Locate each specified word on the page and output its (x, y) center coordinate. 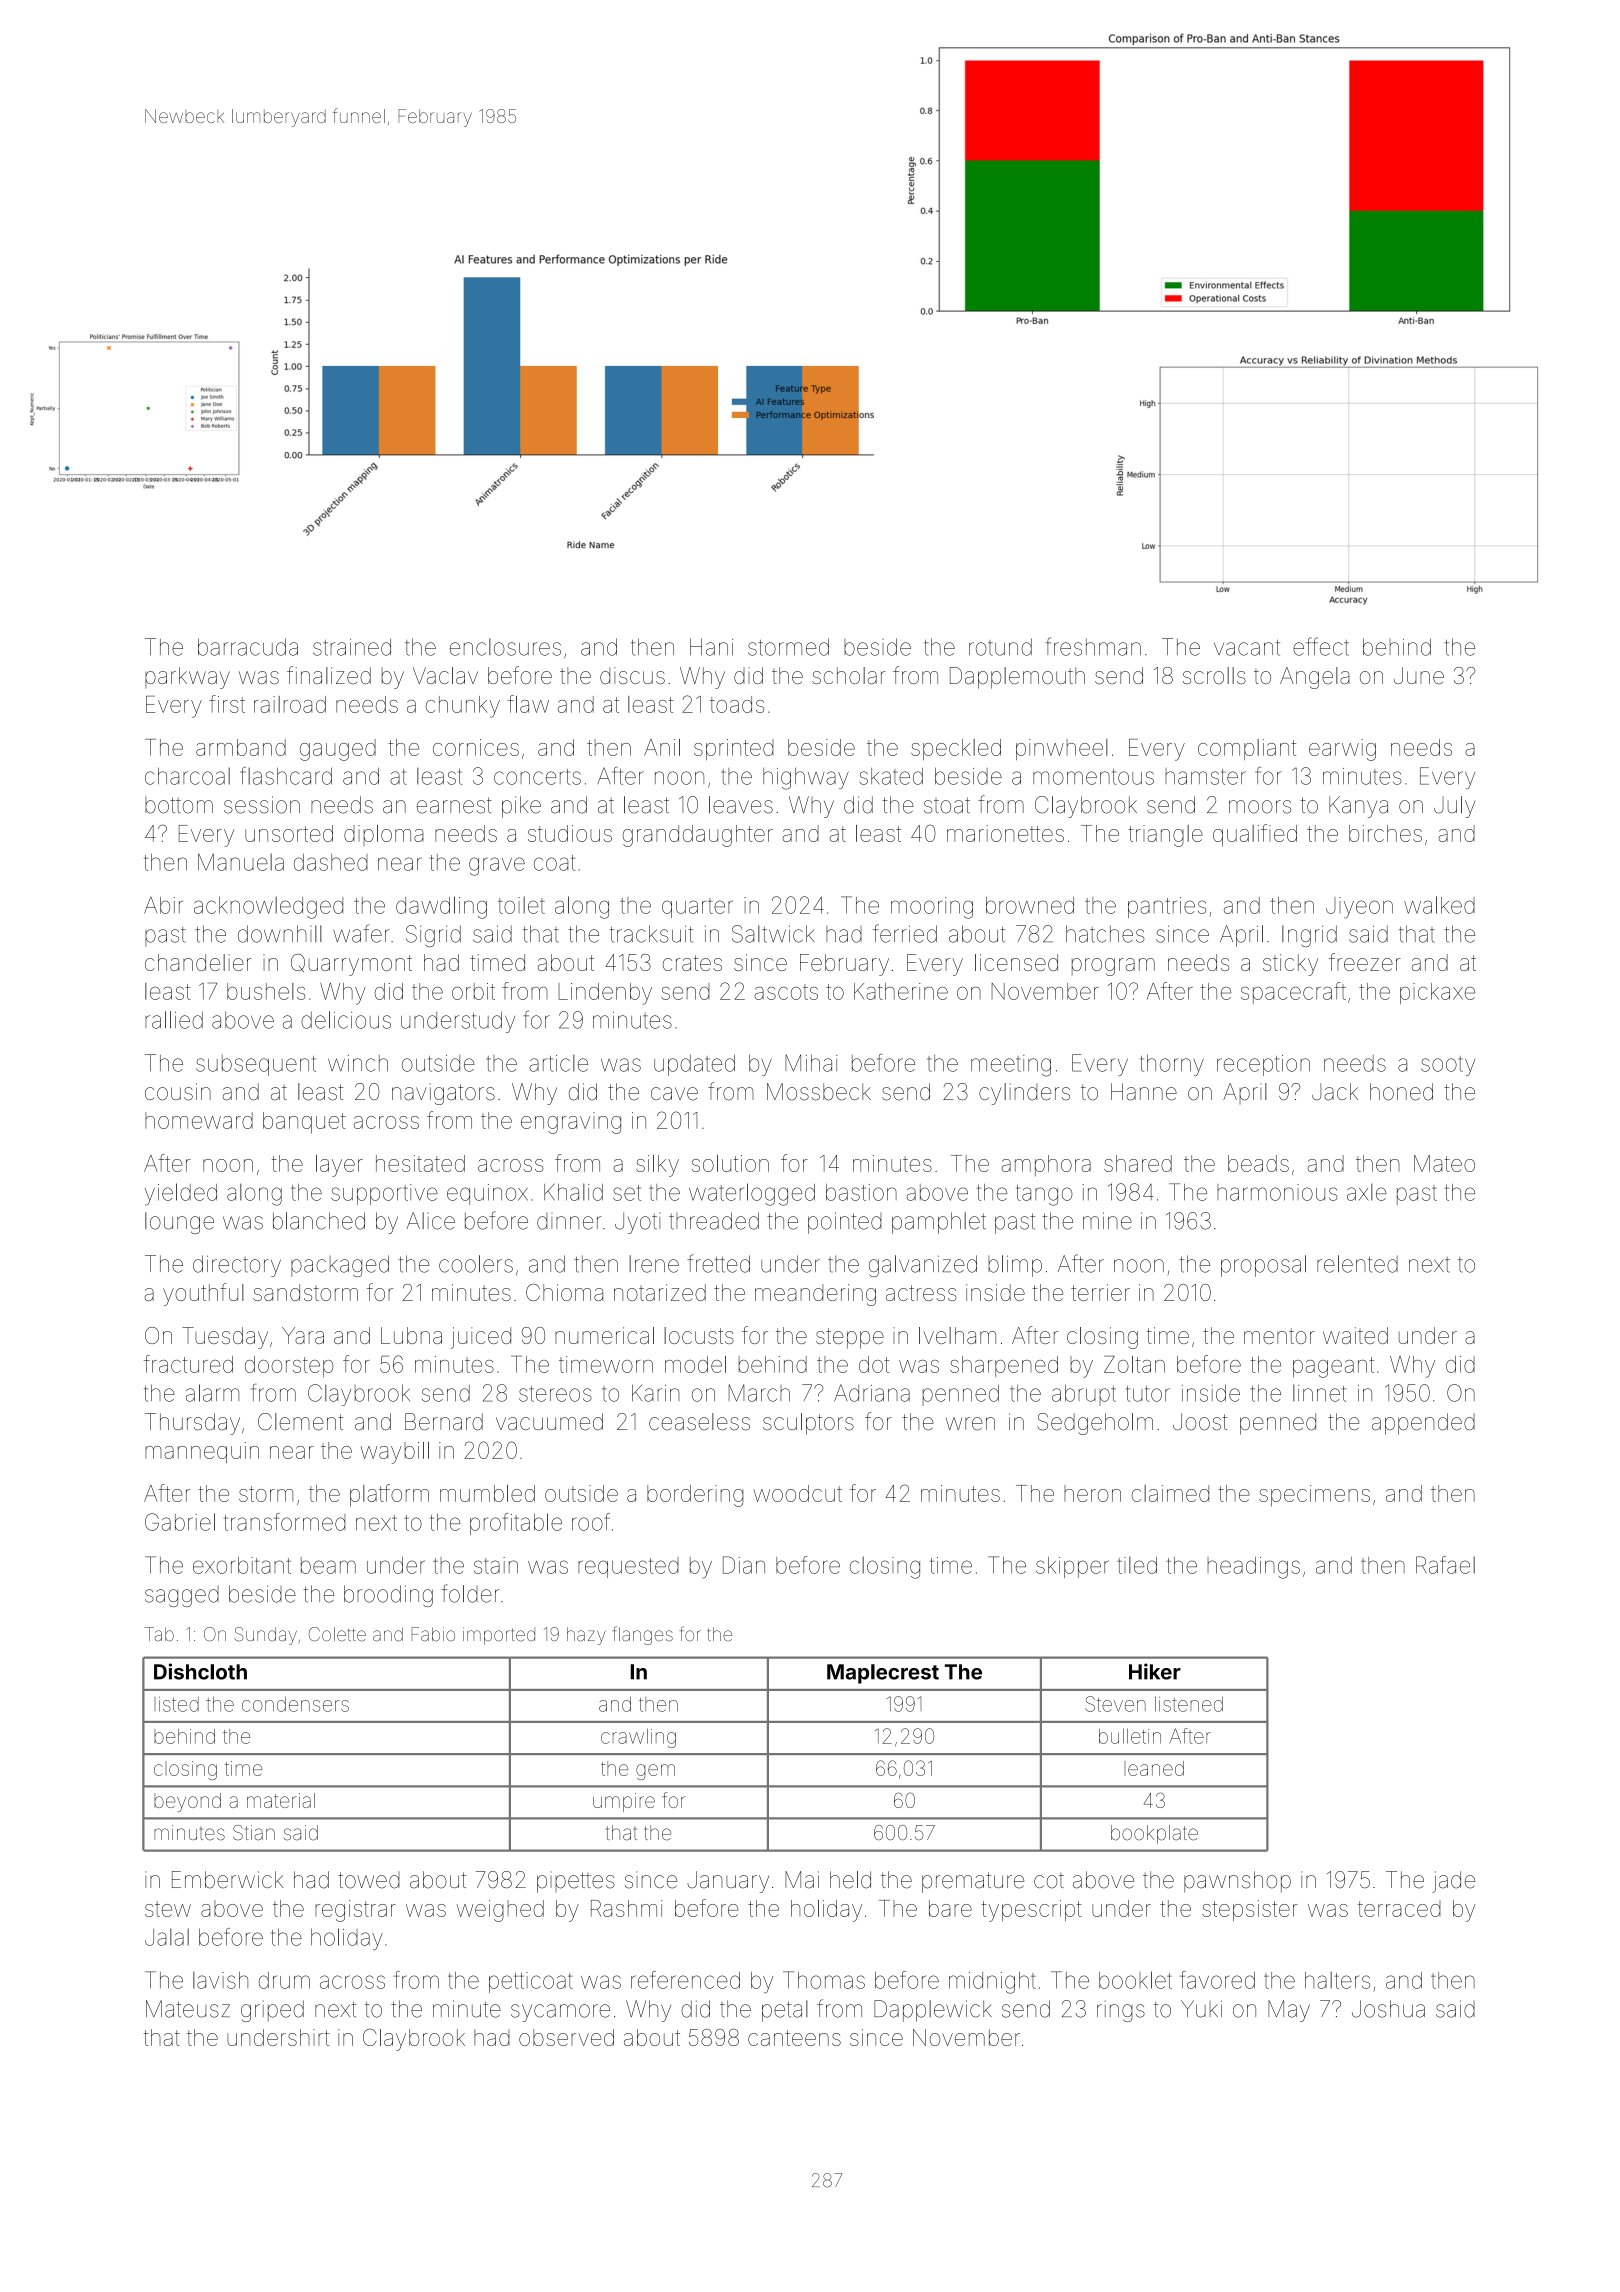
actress (921, 1293)
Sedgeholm (1095, 1424)
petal (785, 2011)
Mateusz (188, 2009)
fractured (188, 1364)
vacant (1247, 648)
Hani (711, 647)
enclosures (505, 647)
